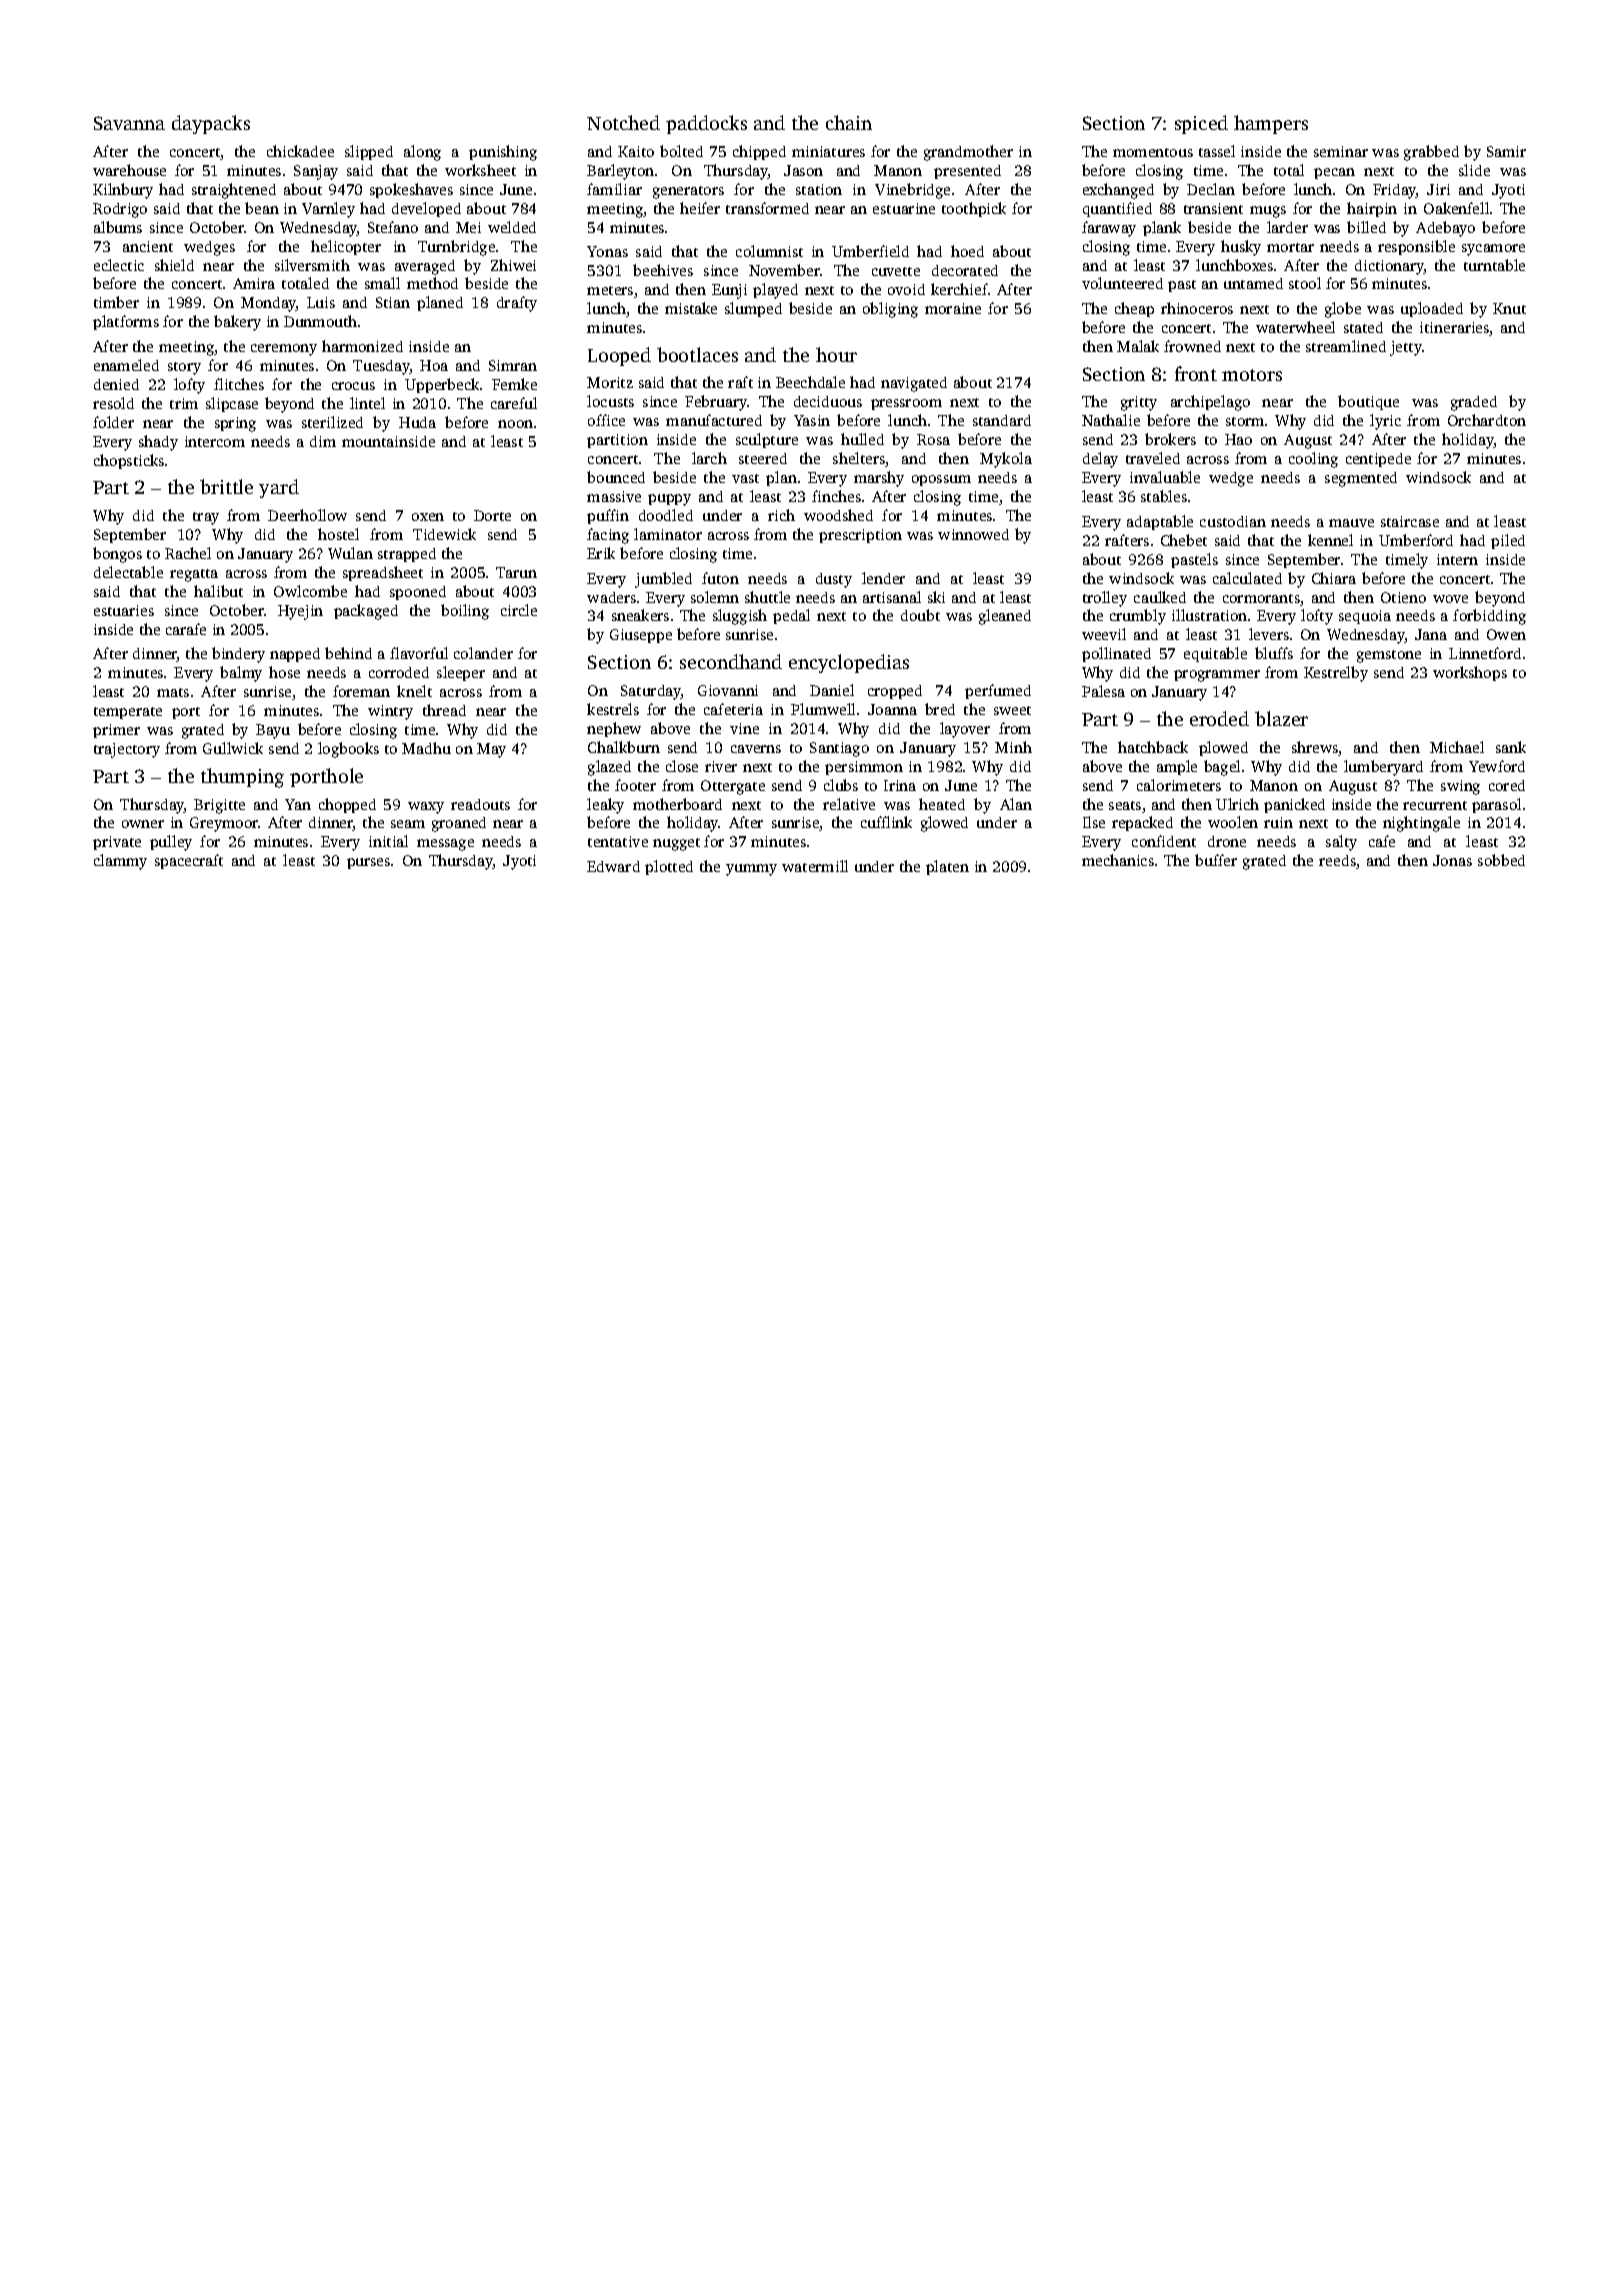  Describe the element at coordinates (120, 862) in the screenshot. I see `clammy` at that location.
